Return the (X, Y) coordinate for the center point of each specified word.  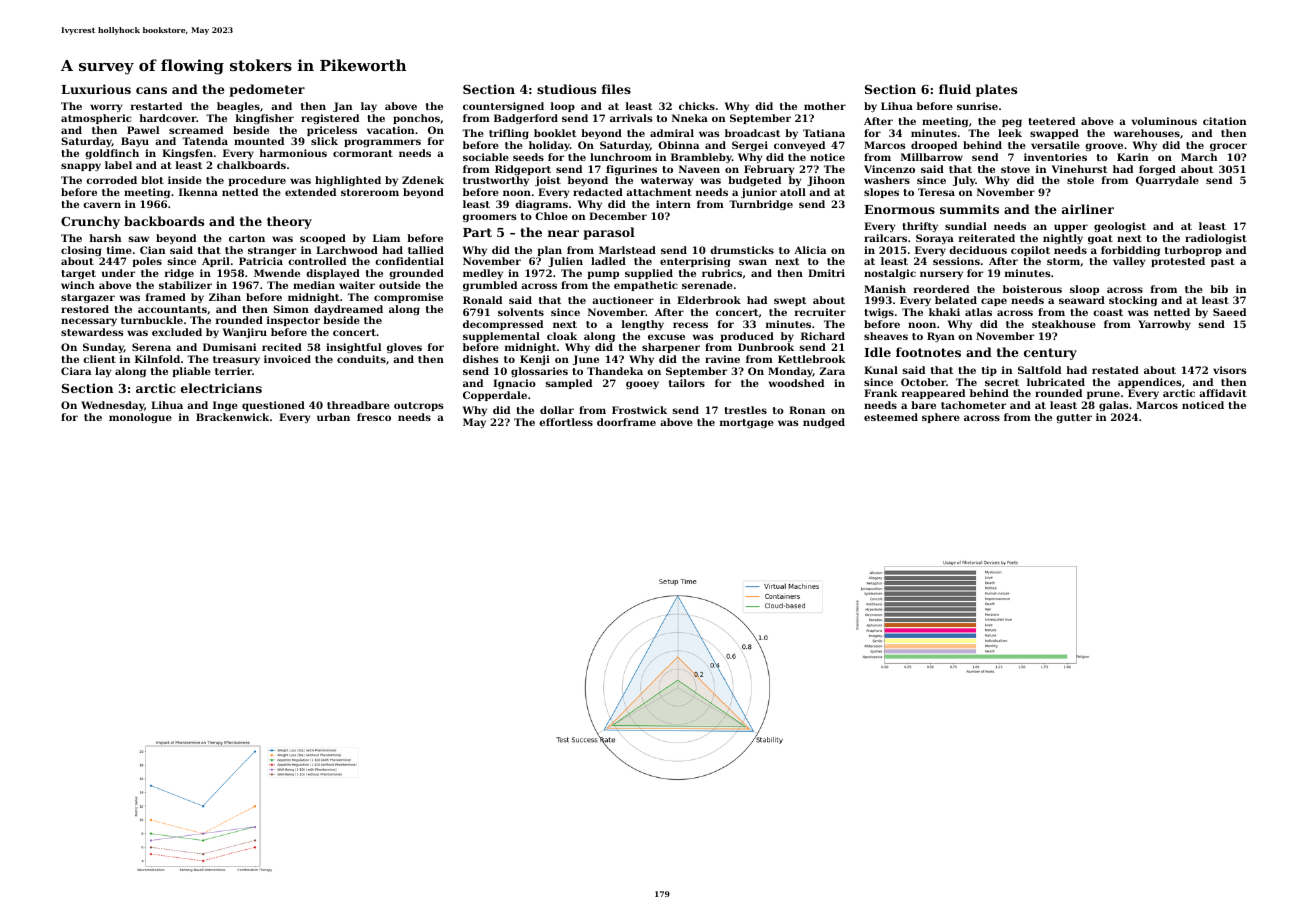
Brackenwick (232, 417)
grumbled (490, 286)
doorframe (626, 422)
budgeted (754, 181)
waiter (357, 285)
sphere (941, 418)
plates (996, 90)
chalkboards (251, 165)
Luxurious (96, 89)
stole (1080, 180)
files (616, 89)
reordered (941, 289)
